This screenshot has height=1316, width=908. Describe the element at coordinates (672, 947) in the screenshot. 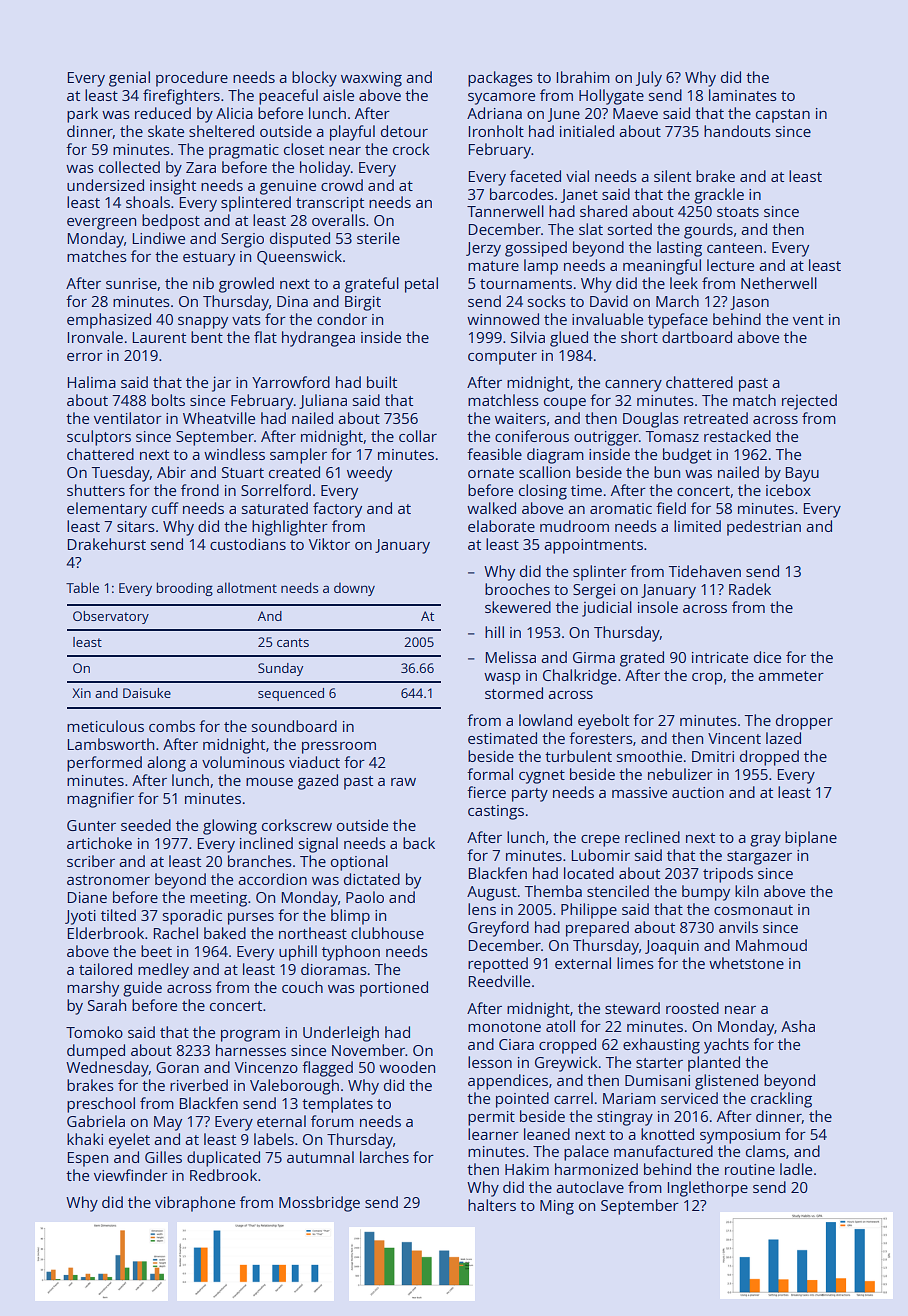

I see `Joaquin` at that location.
